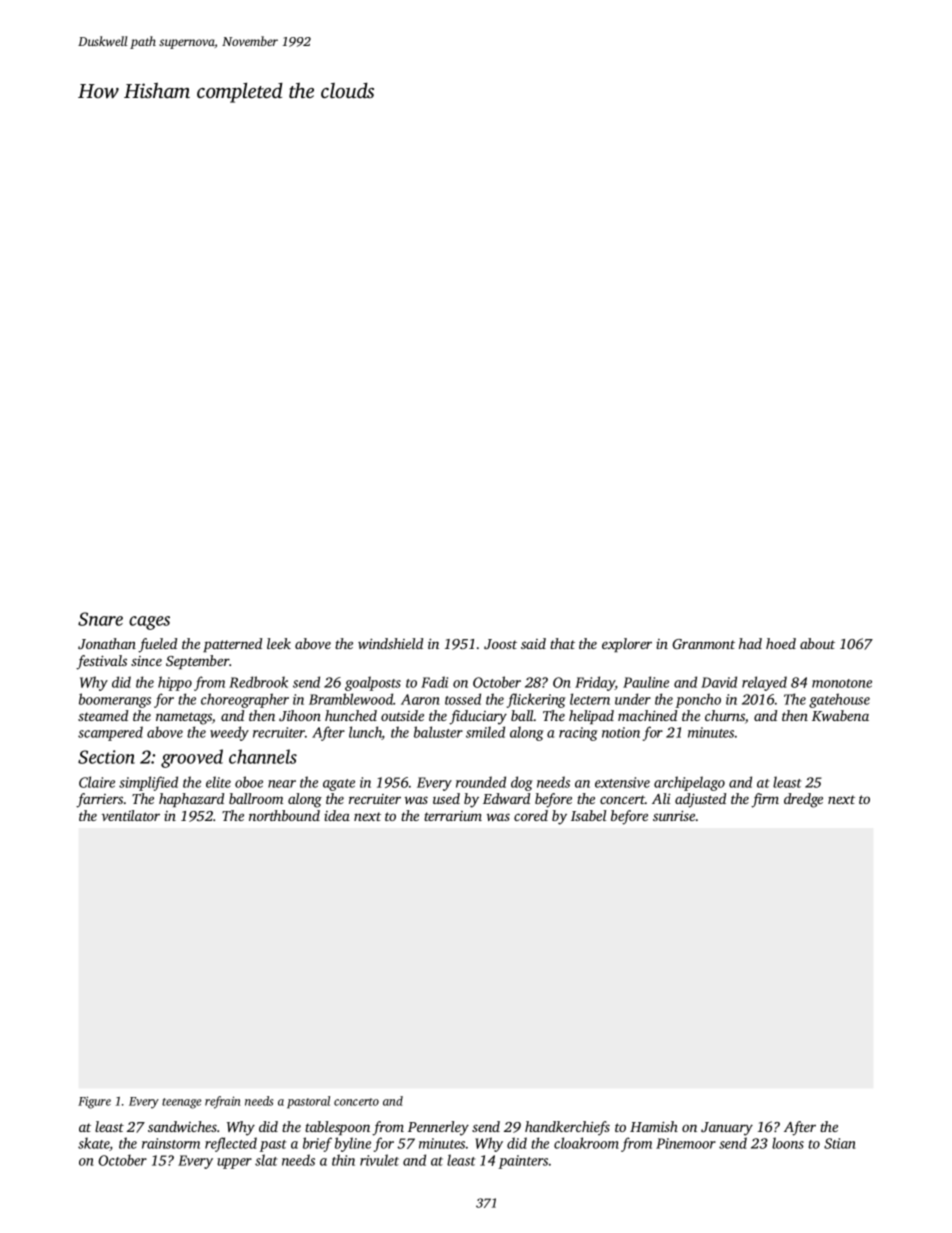 The width and height of the screenshot is (952, 1233). Describe the element at coordinates (523, 1162) in the screenshot. I see `painters` at that location.
